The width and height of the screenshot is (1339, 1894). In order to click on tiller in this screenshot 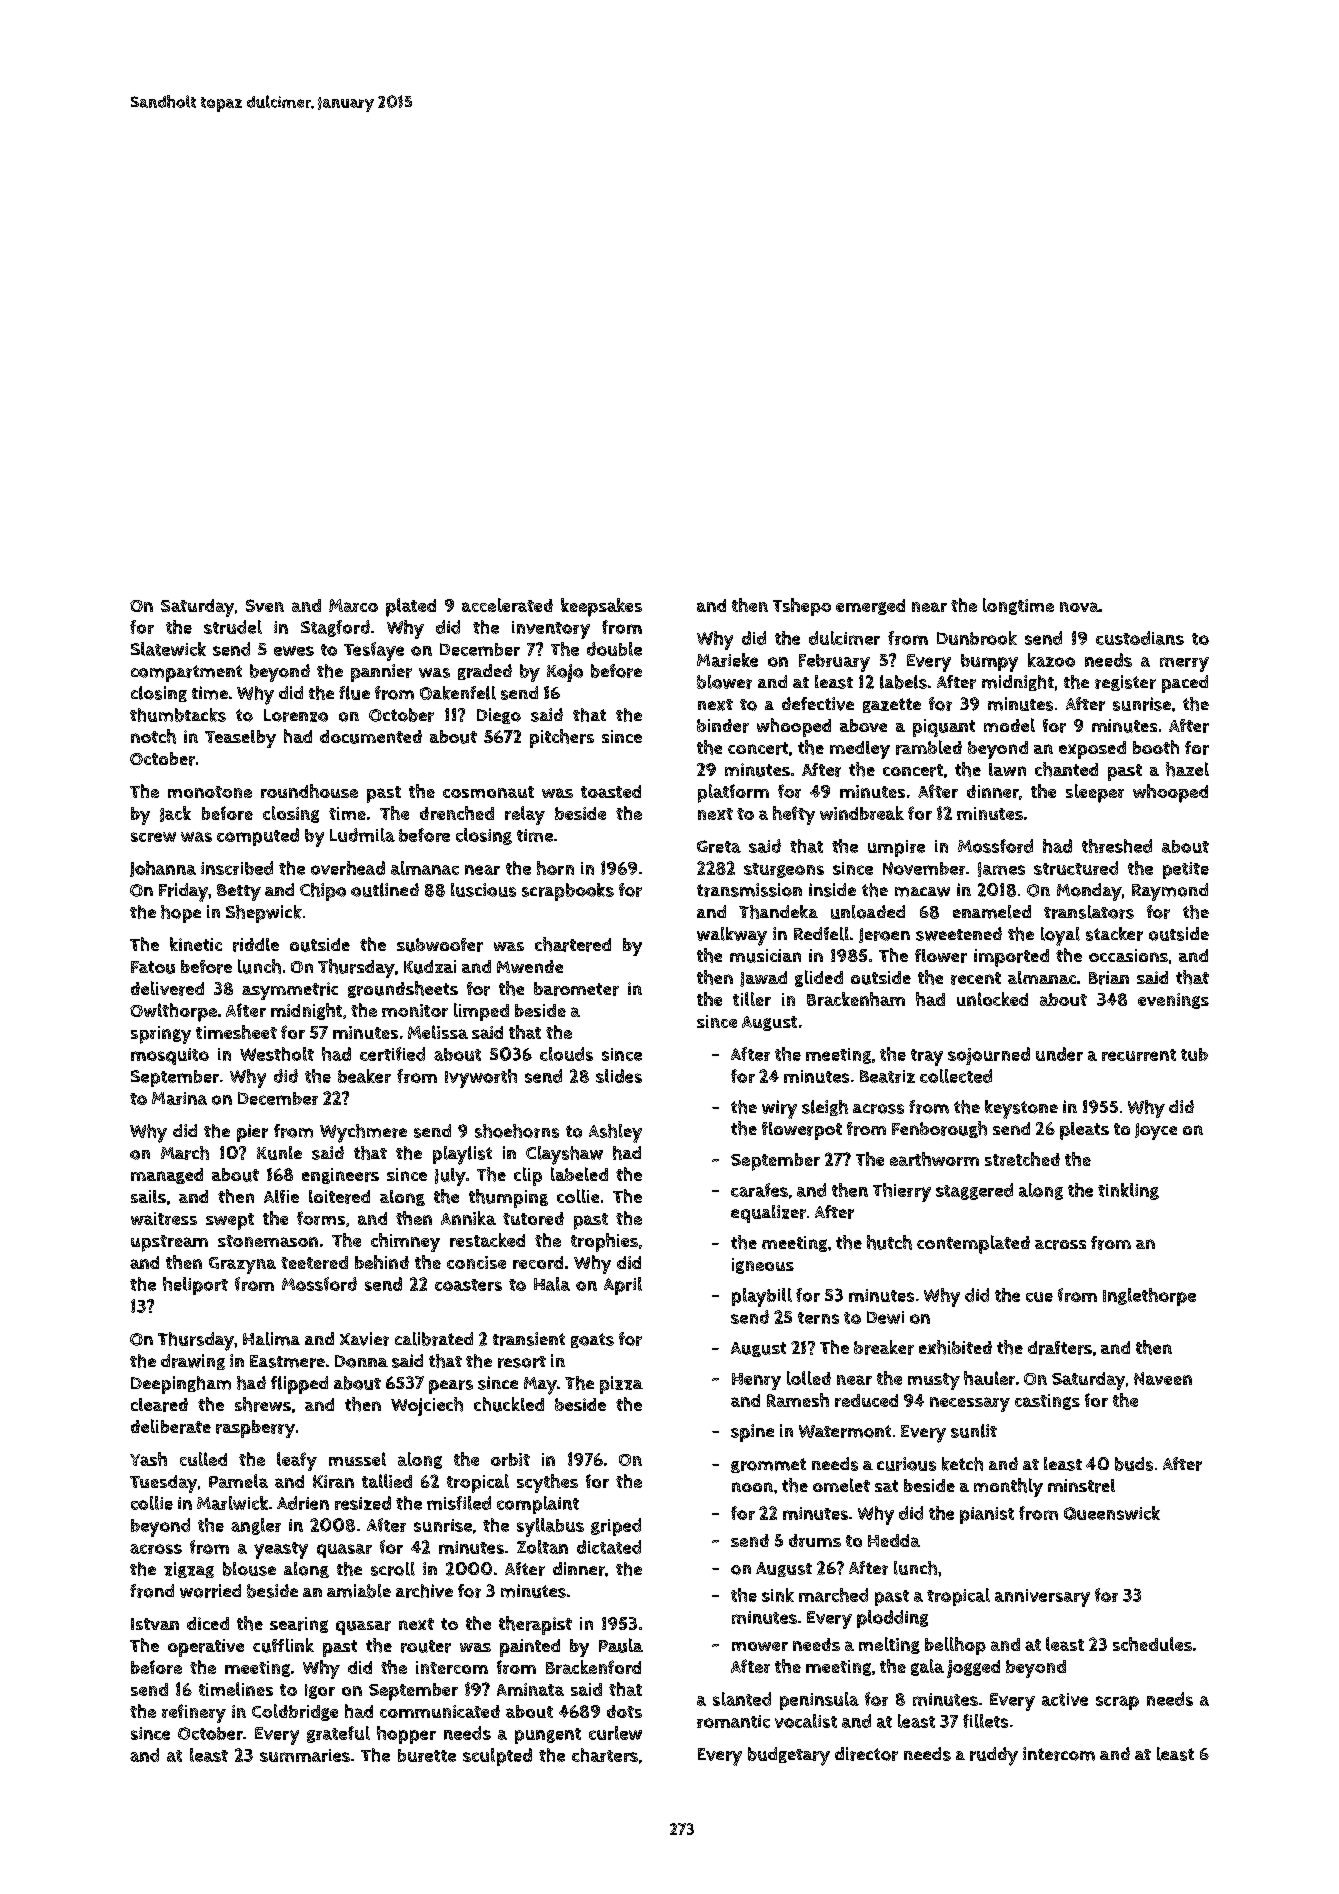, I will do `click(752, 999)`.
